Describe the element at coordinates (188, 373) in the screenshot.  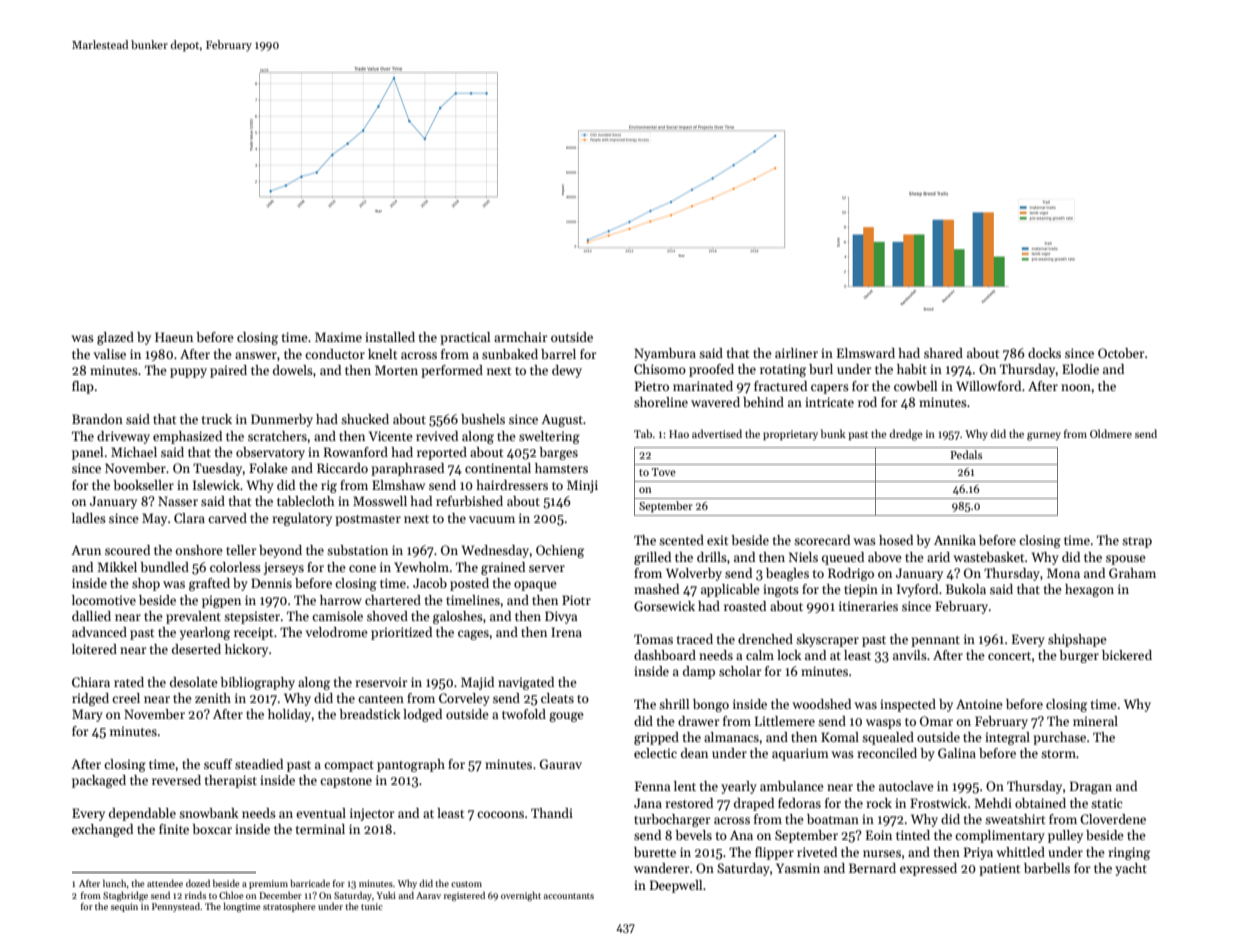
I see `puppy` at that location.
